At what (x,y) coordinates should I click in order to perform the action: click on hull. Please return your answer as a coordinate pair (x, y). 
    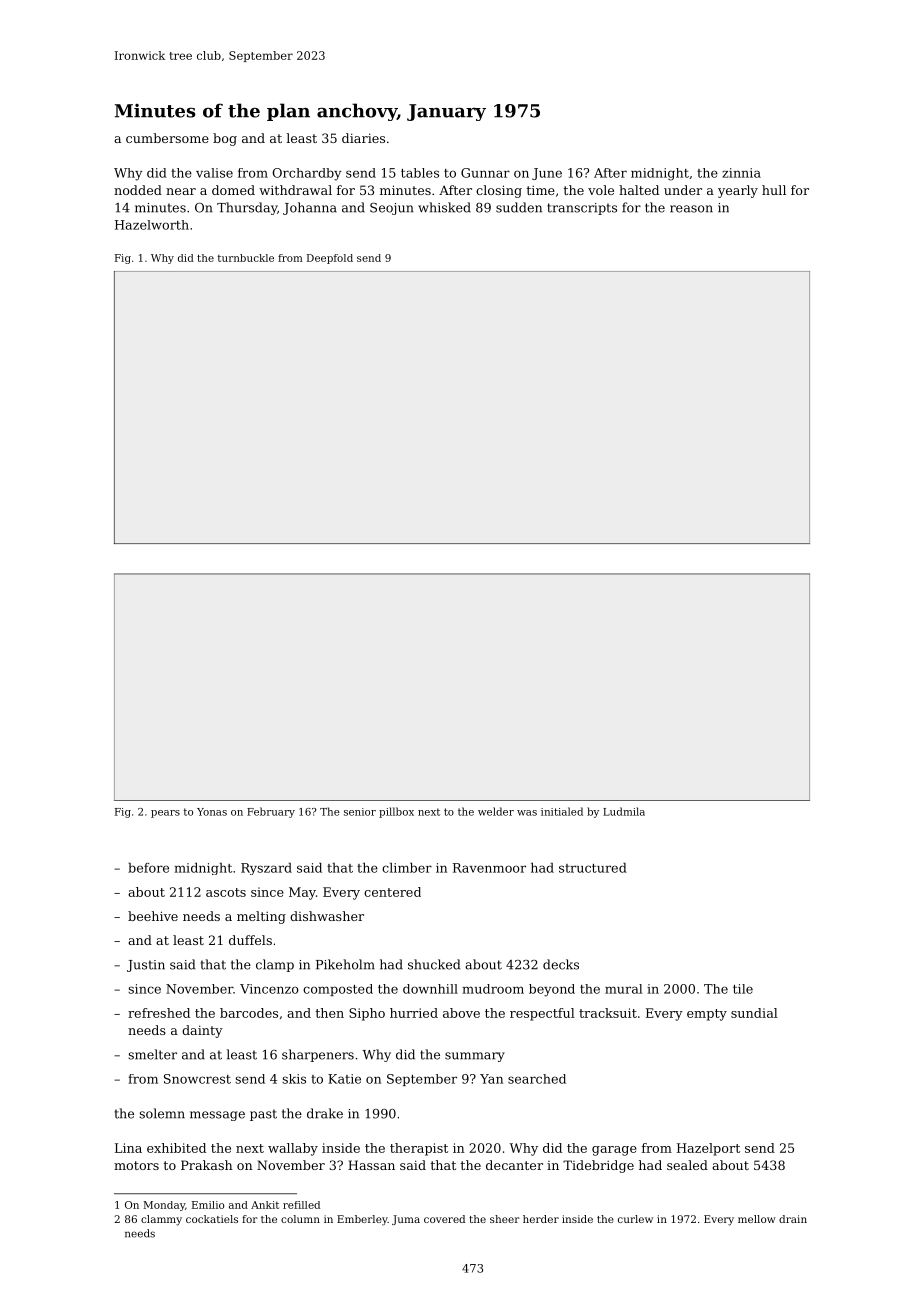
    Looking at the image, I should click on (774, 190).
